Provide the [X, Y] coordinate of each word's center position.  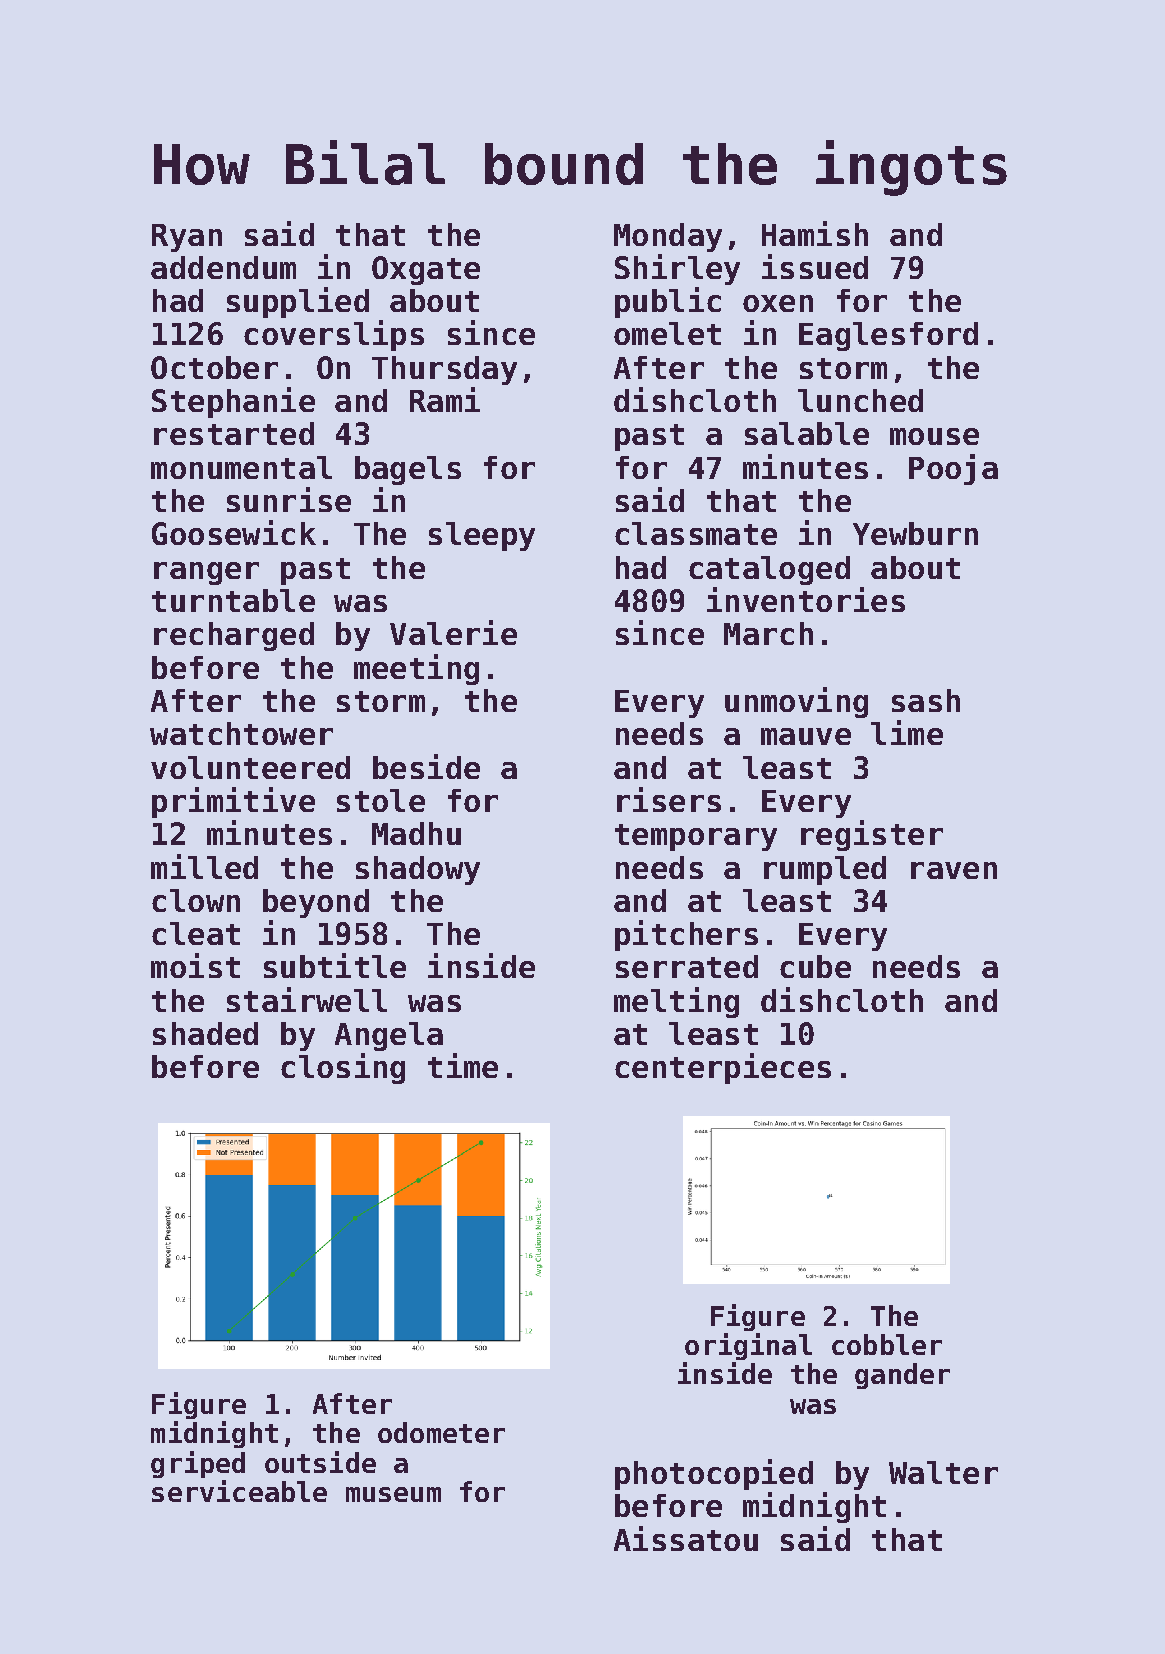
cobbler [887, 1344]
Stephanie [233, 402]
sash [926, 700]
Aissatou [686, 1538]
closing [343, 1068]
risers [669, 799]
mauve [806, 736]
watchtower [241, 733]
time [463, 1065]
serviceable [239, 1491]
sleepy [482, 536]
